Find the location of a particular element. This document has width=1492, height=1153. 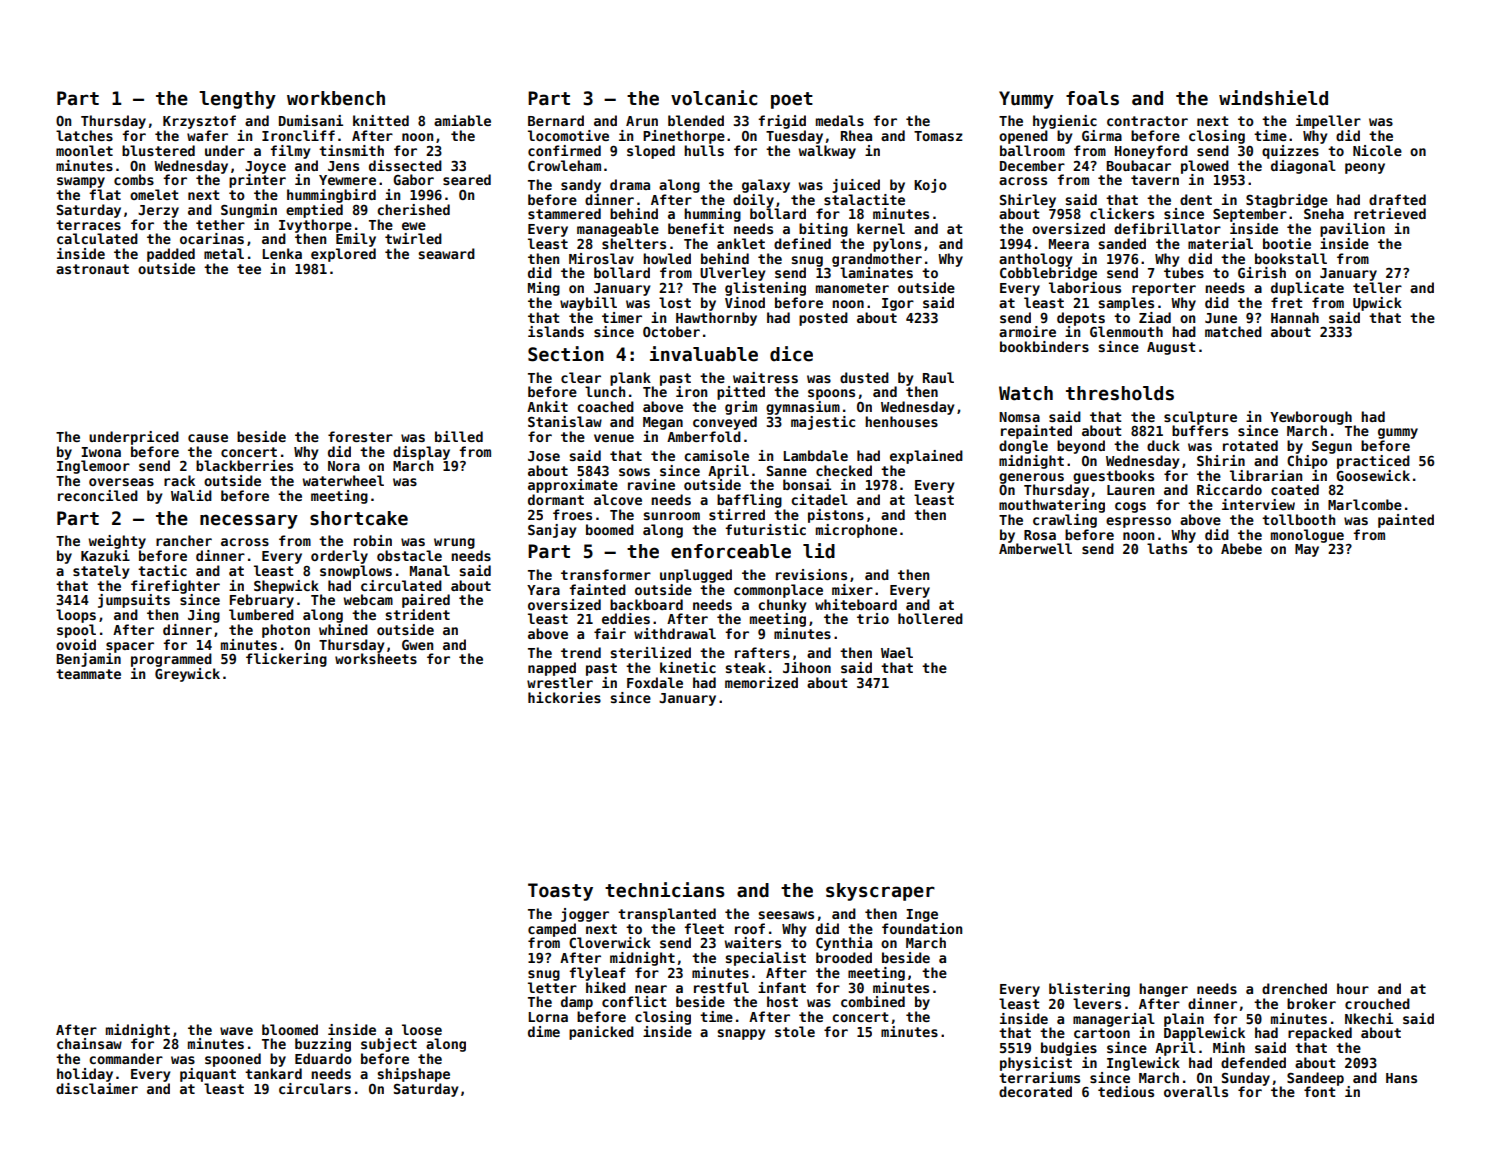

loose is located at coordinates (422, 1029).
